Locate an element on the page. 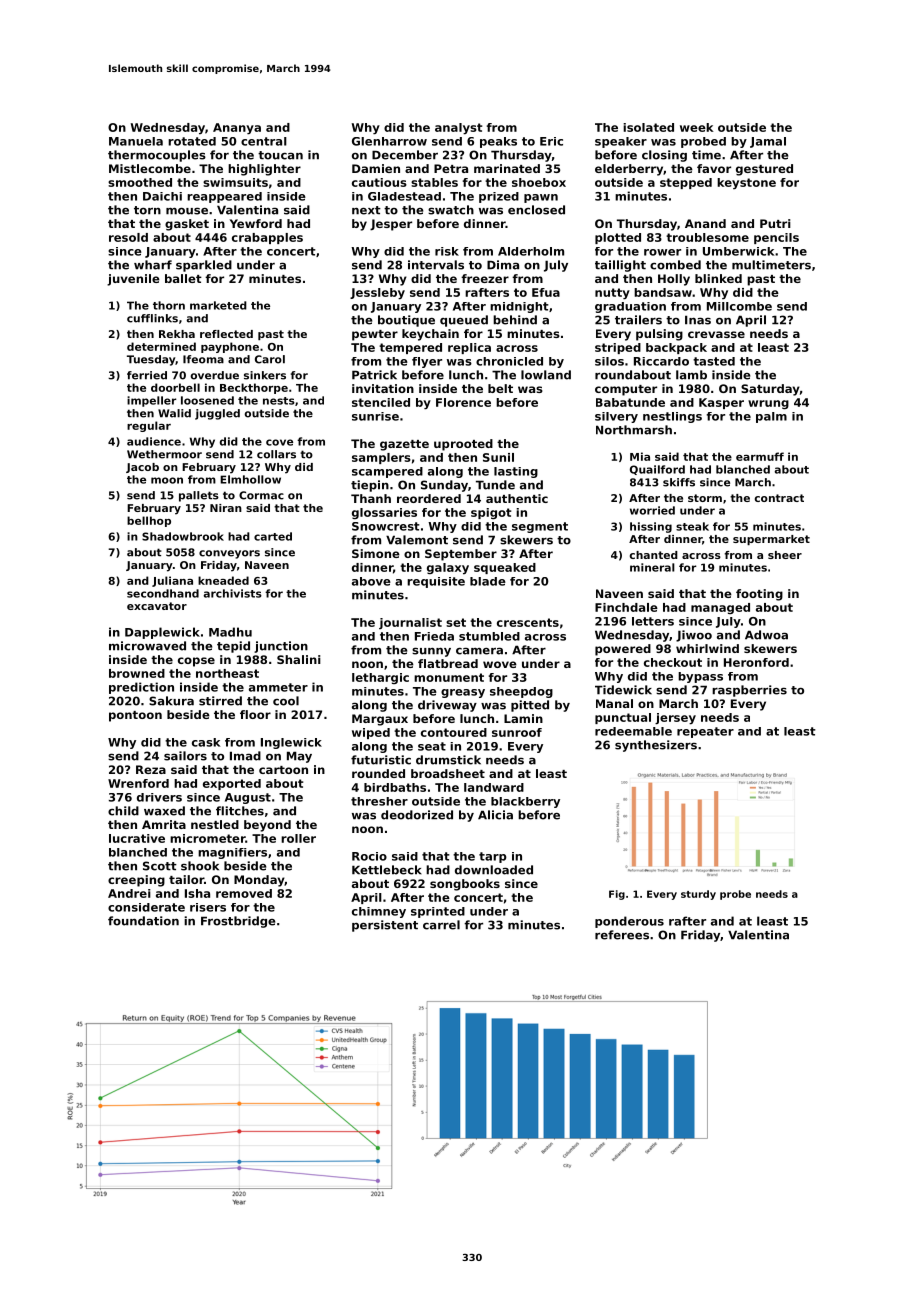 The image size is (924, 1308). persistent is located at coordinates (385, 926).
